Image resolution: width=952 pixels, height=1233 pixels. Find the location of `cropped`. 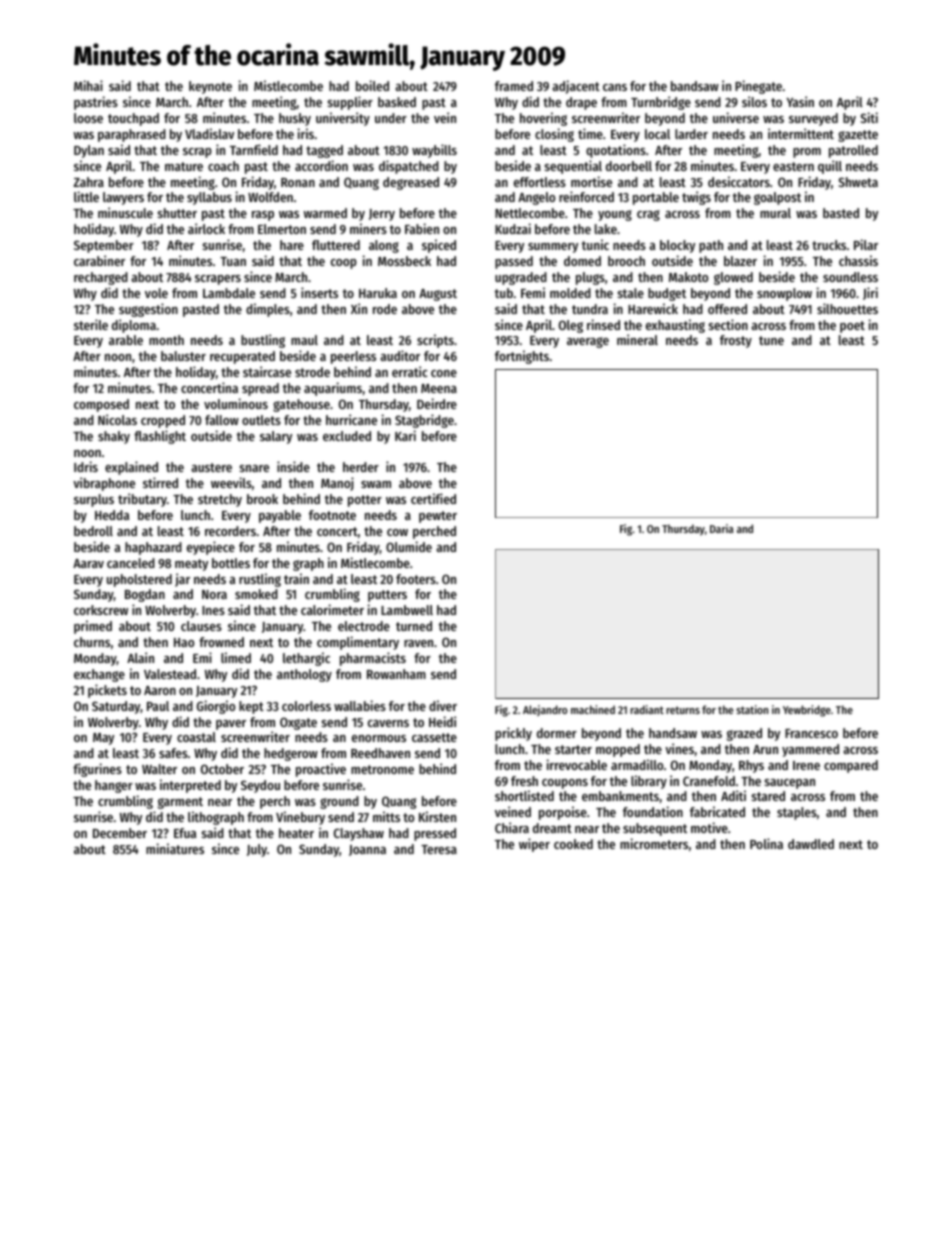

cropped is located at coordinates (163, 421).
